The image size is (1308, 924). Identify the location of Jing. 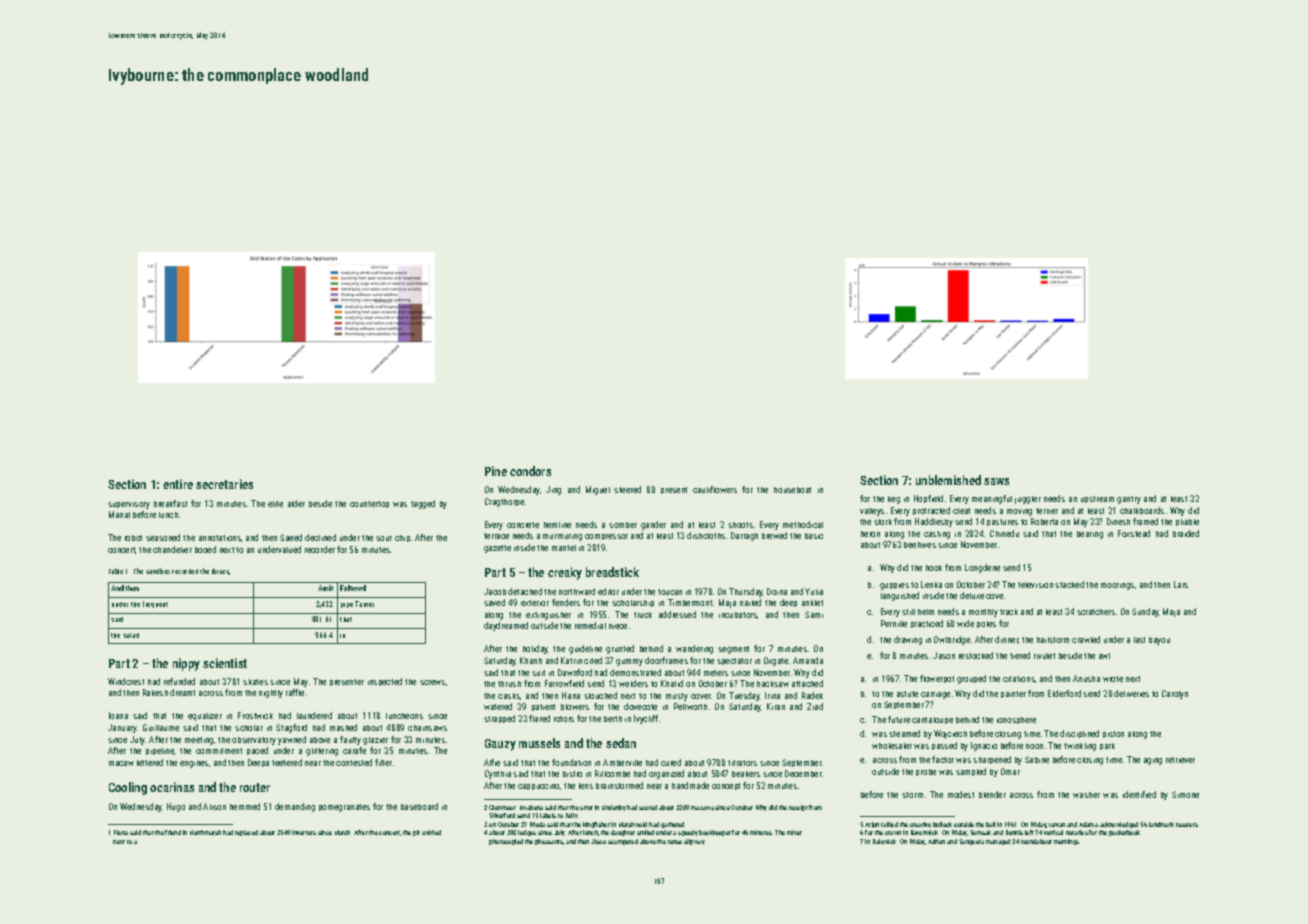
(553, 490).
